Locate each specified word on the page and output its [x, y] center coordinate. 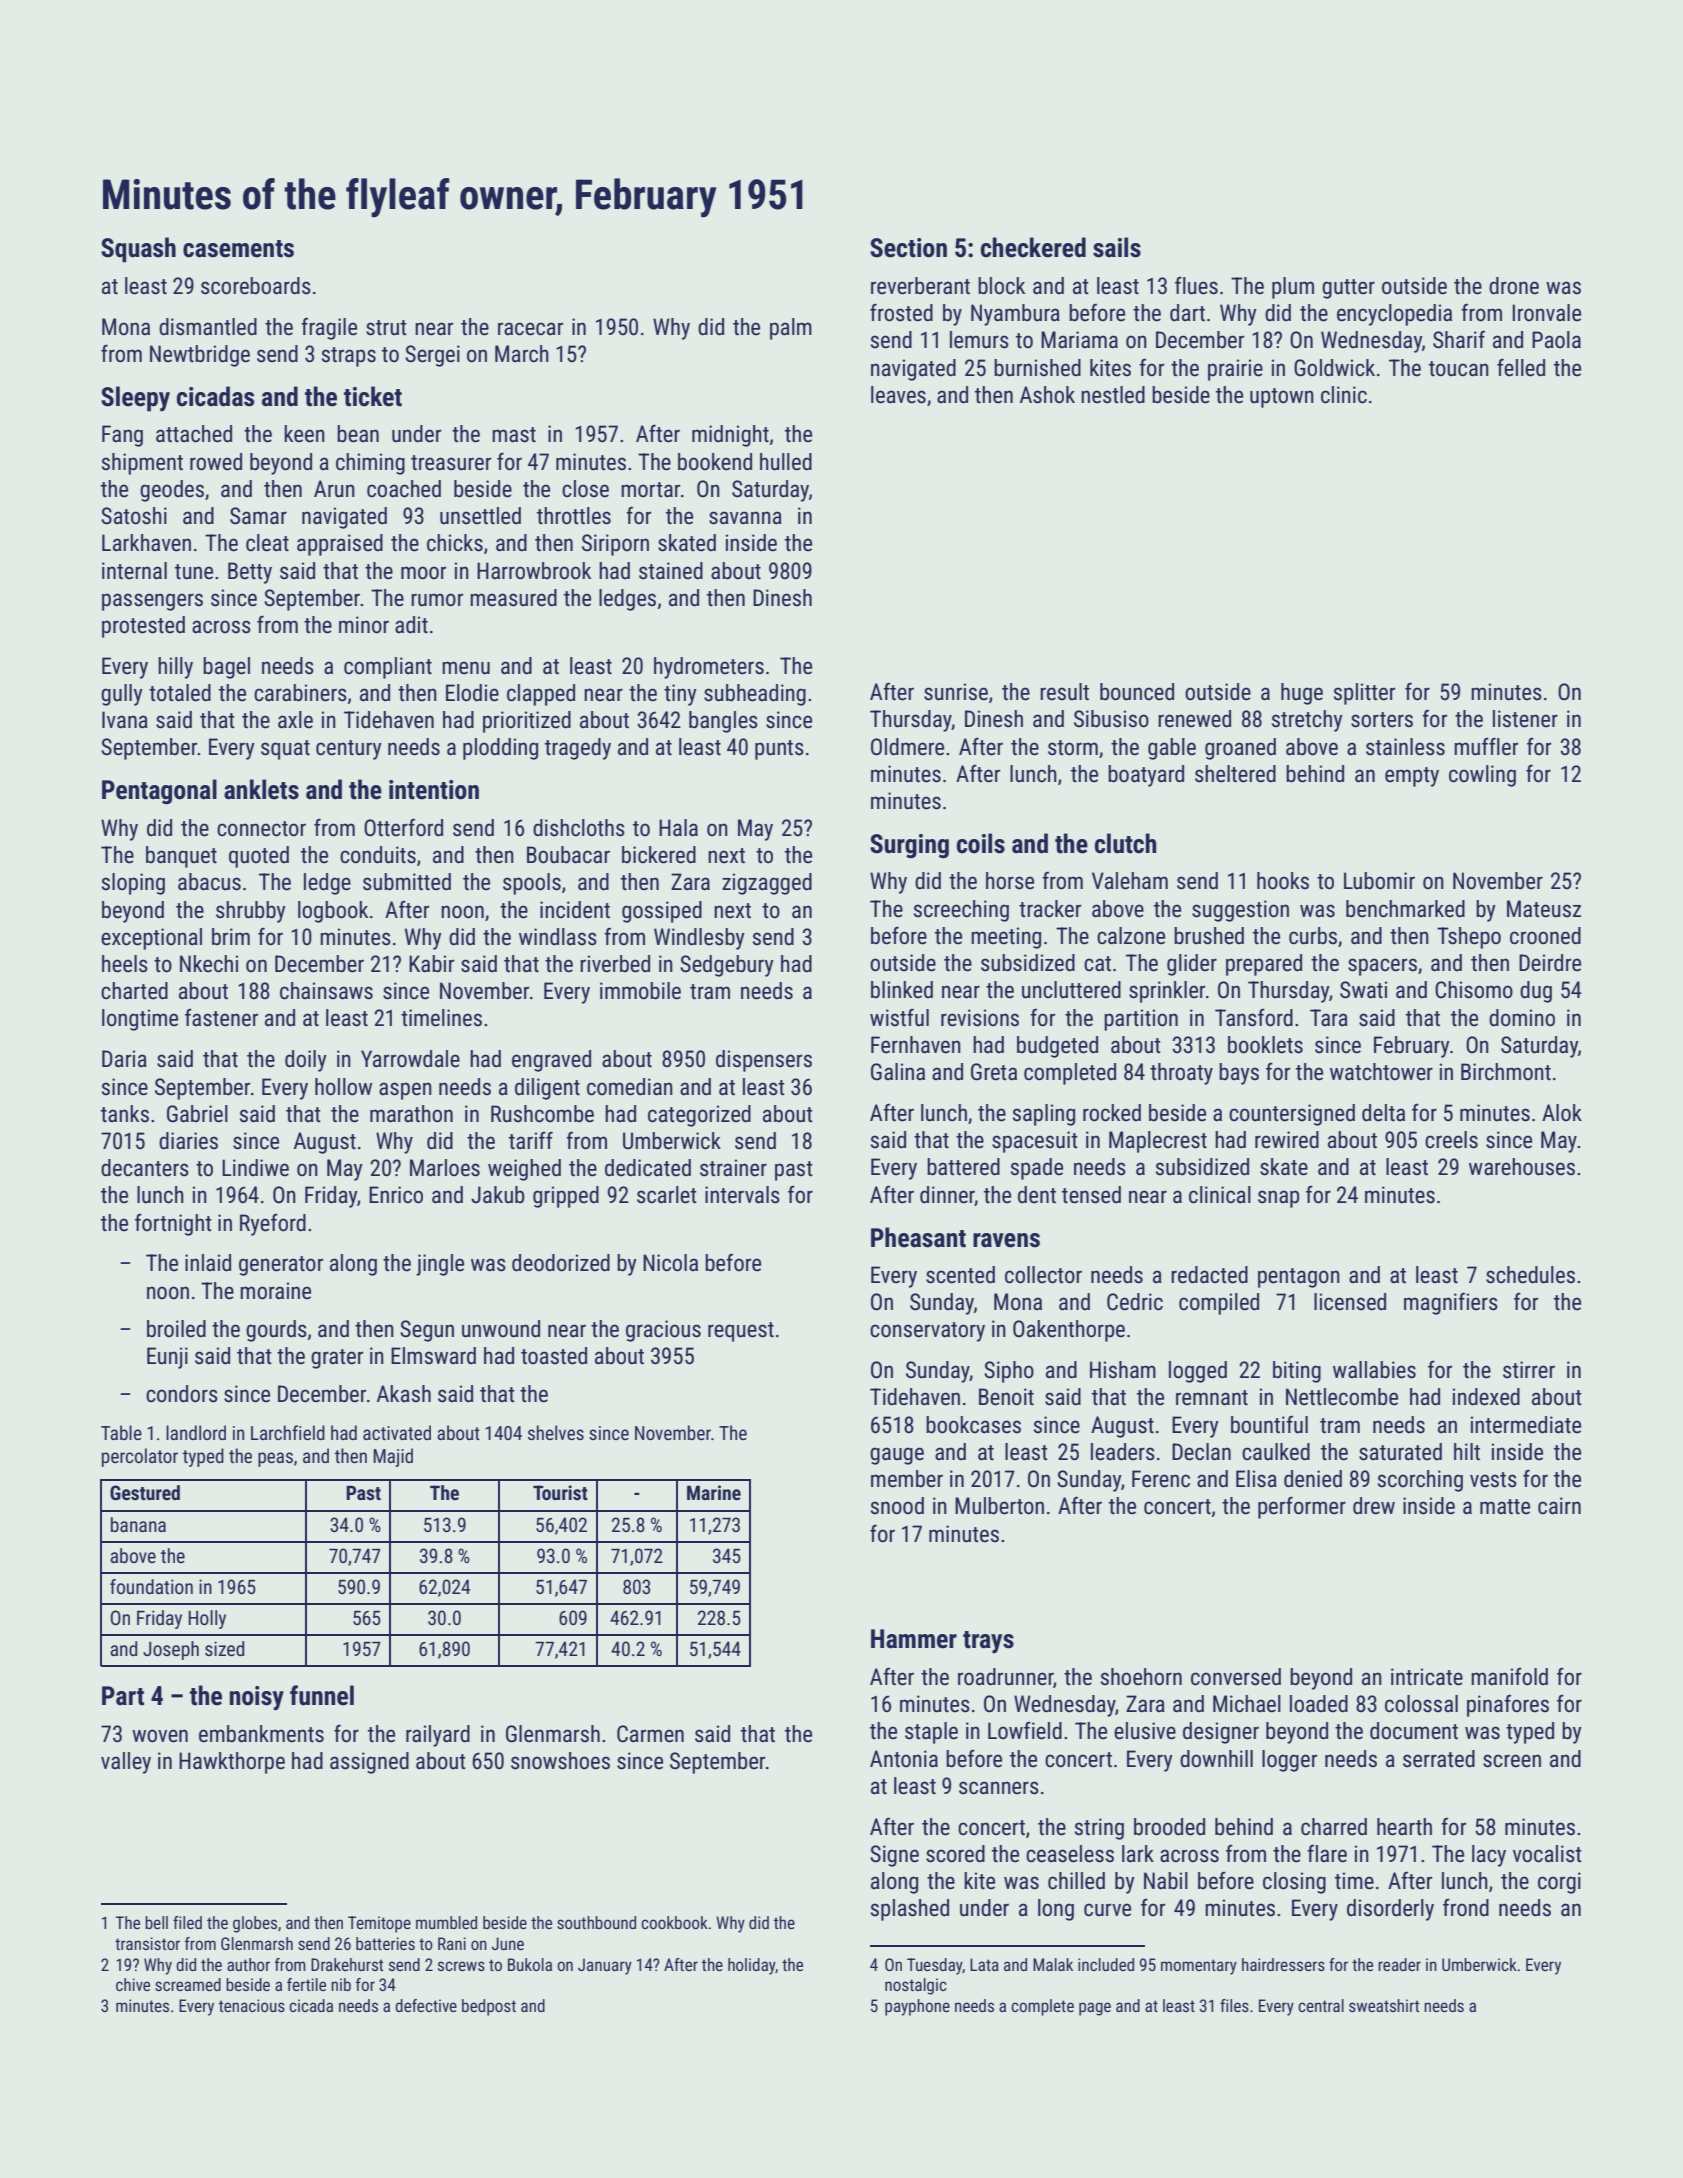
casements [238, 249]
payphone [917, 2007]
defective [426, 2005]
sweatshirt [1384, 2005]
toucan [1459, 369]
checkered [1033, 247]
